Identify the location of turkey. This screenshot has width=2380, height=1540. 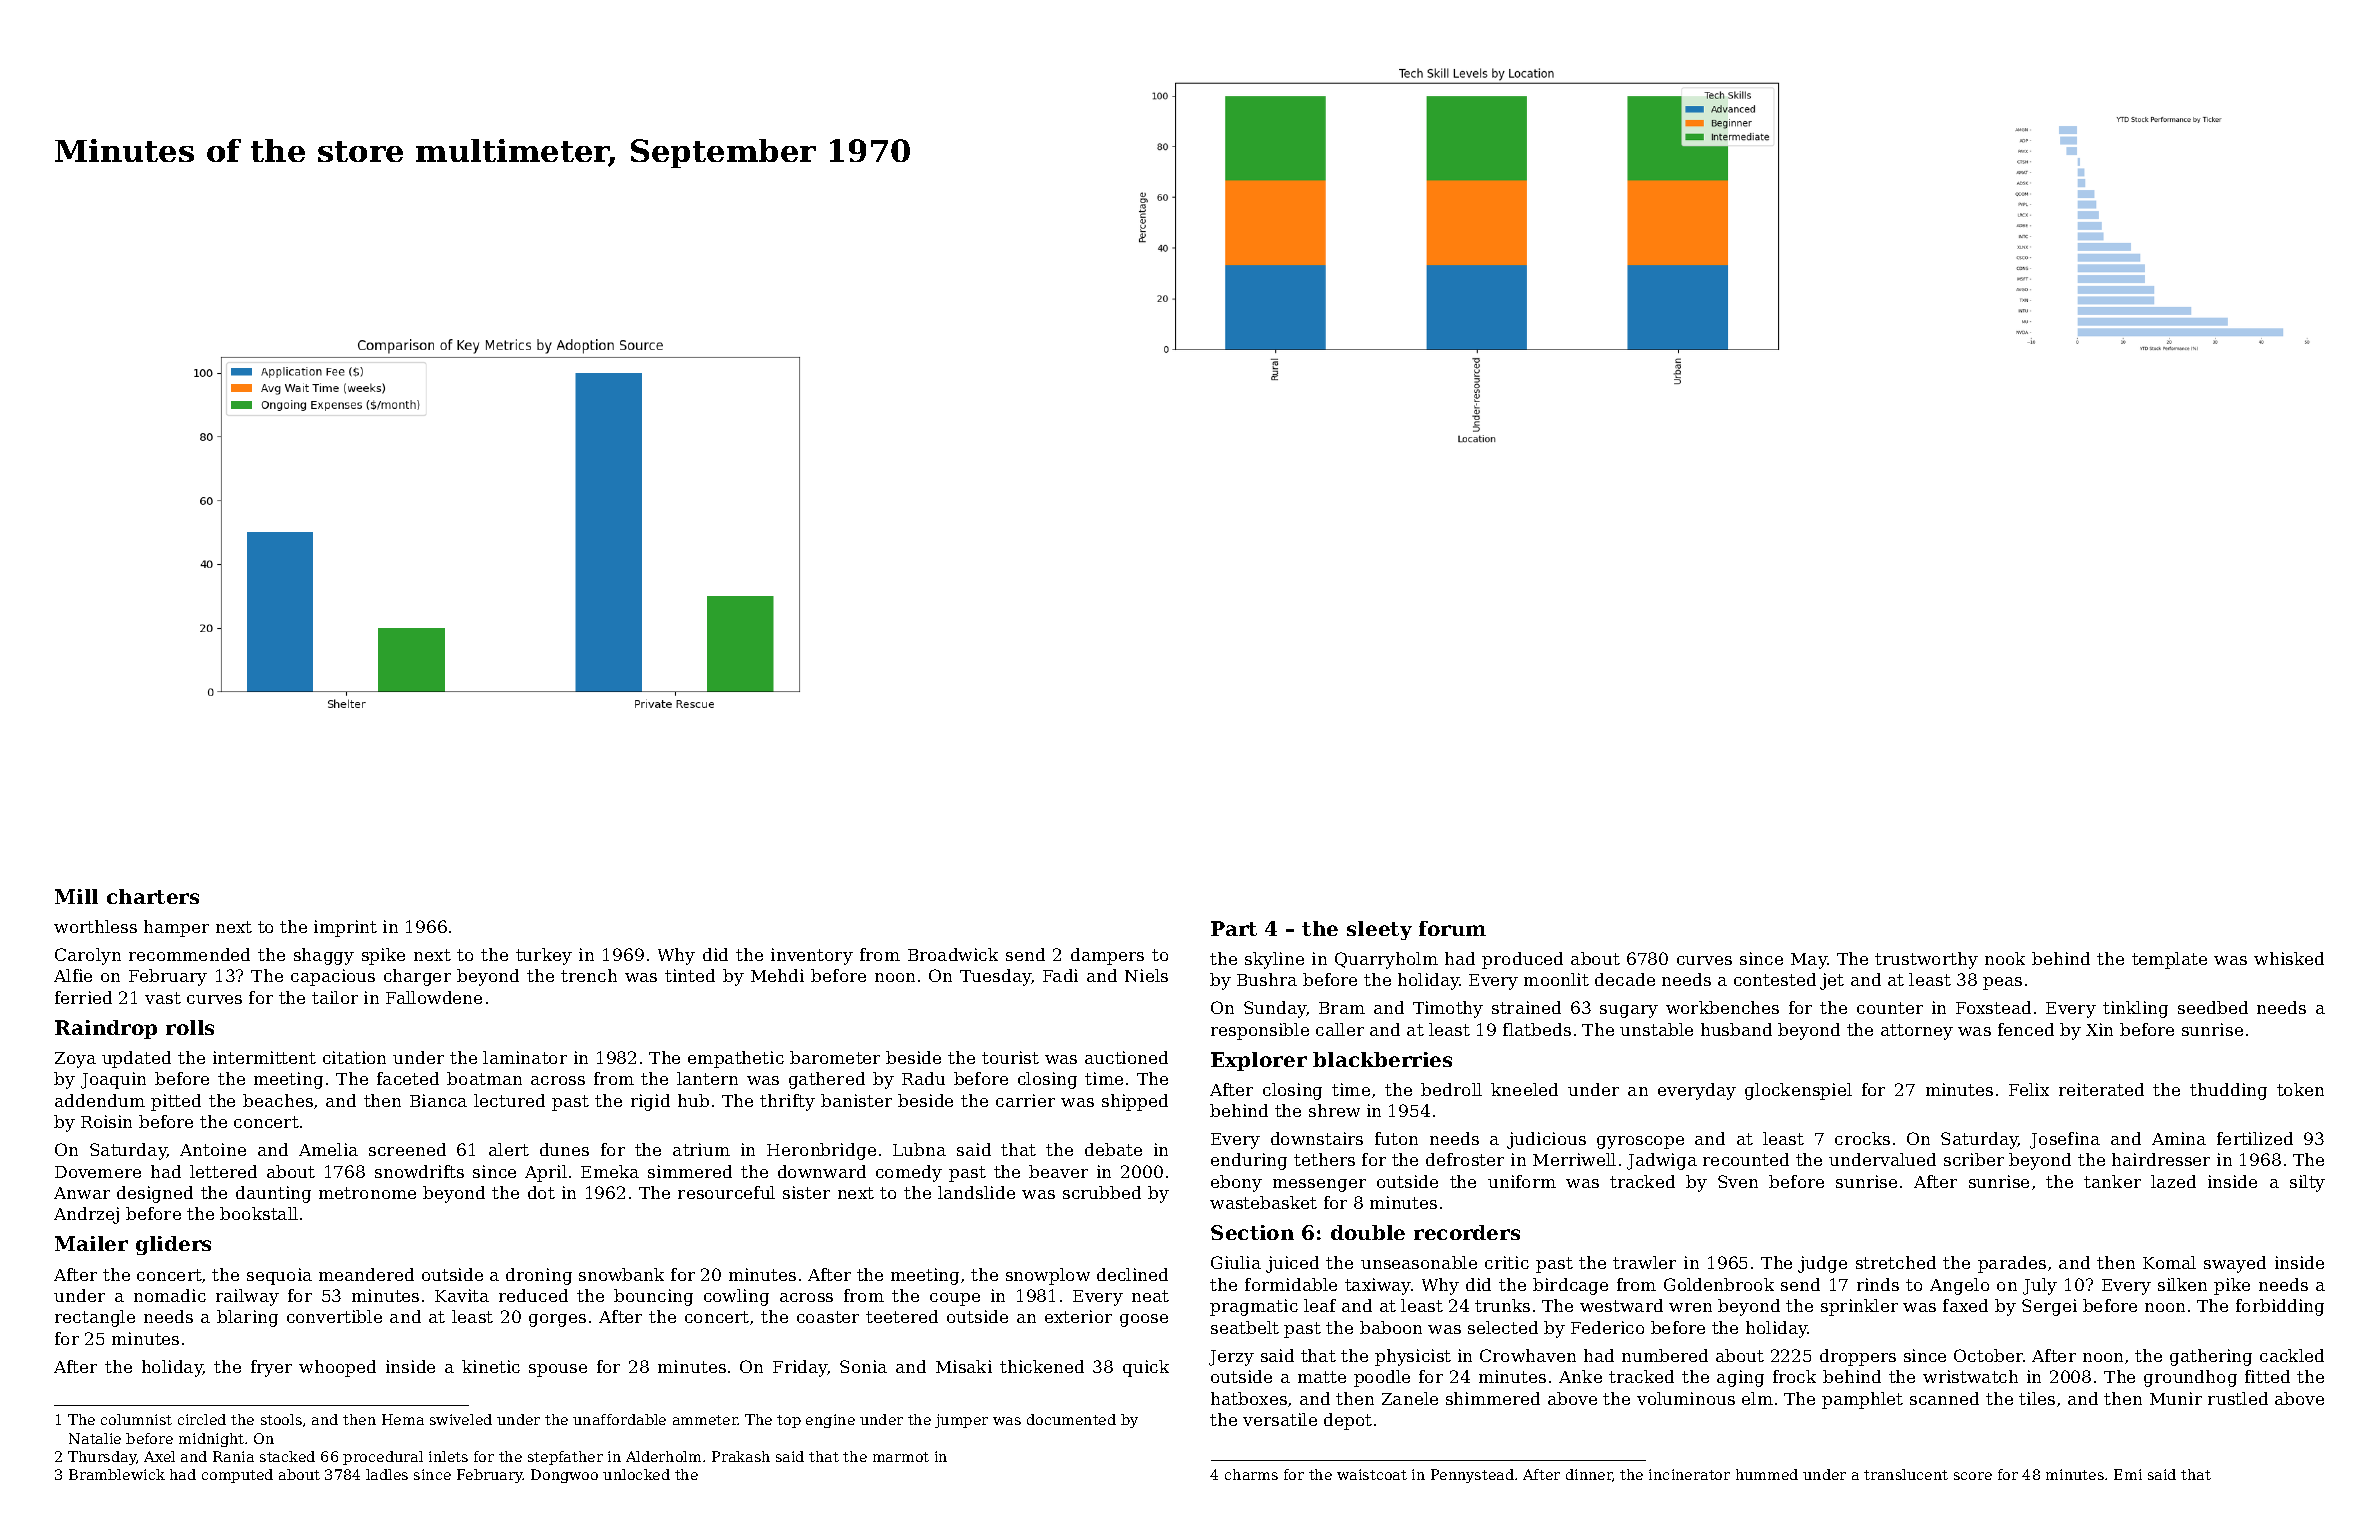
(544, 956).
